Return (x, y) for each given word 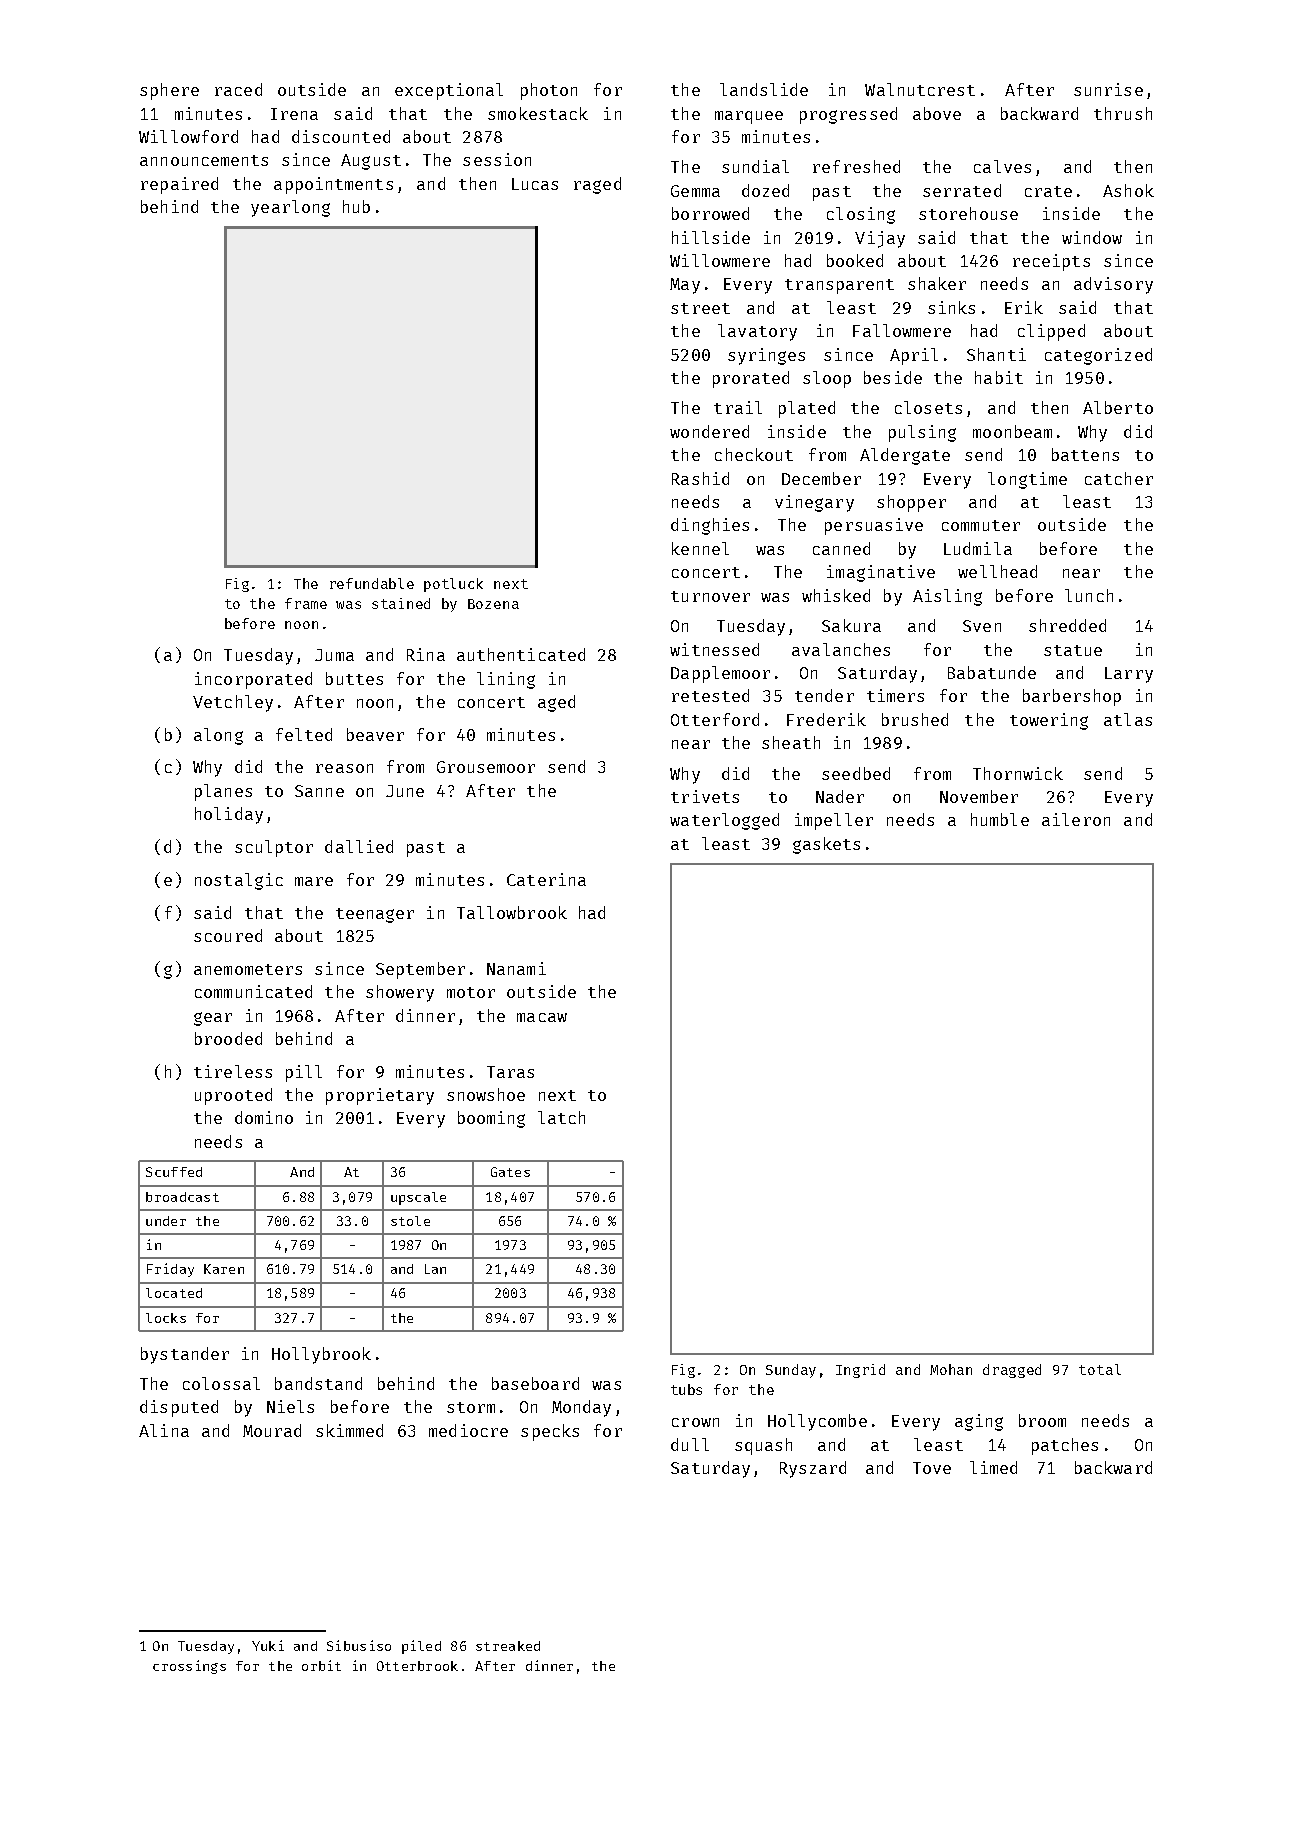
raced (238, 89)
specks (550, 1432)
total (1100, 1369)
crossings (189, 1667)
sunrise (1108, 89)
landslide (764, 89)
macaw (542, 1017)
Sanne (319, 791)
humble (1000, 819)
